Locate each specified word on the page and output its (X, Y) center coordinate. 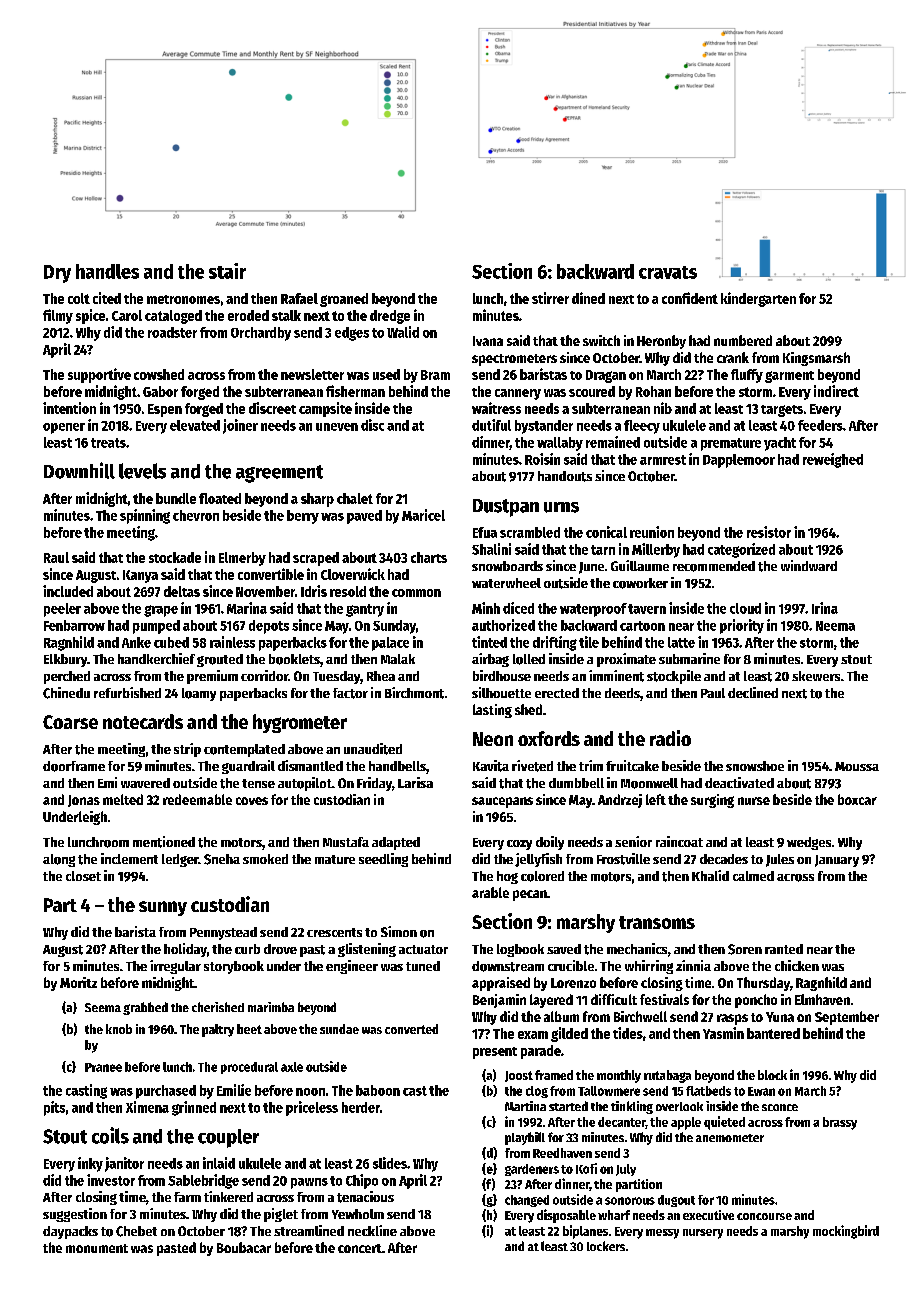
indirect (836, 391)
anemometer (730, 1138)
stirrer (550, 298)
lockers (606, 1246)
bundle (176, 498)
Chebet (136, 1231)
